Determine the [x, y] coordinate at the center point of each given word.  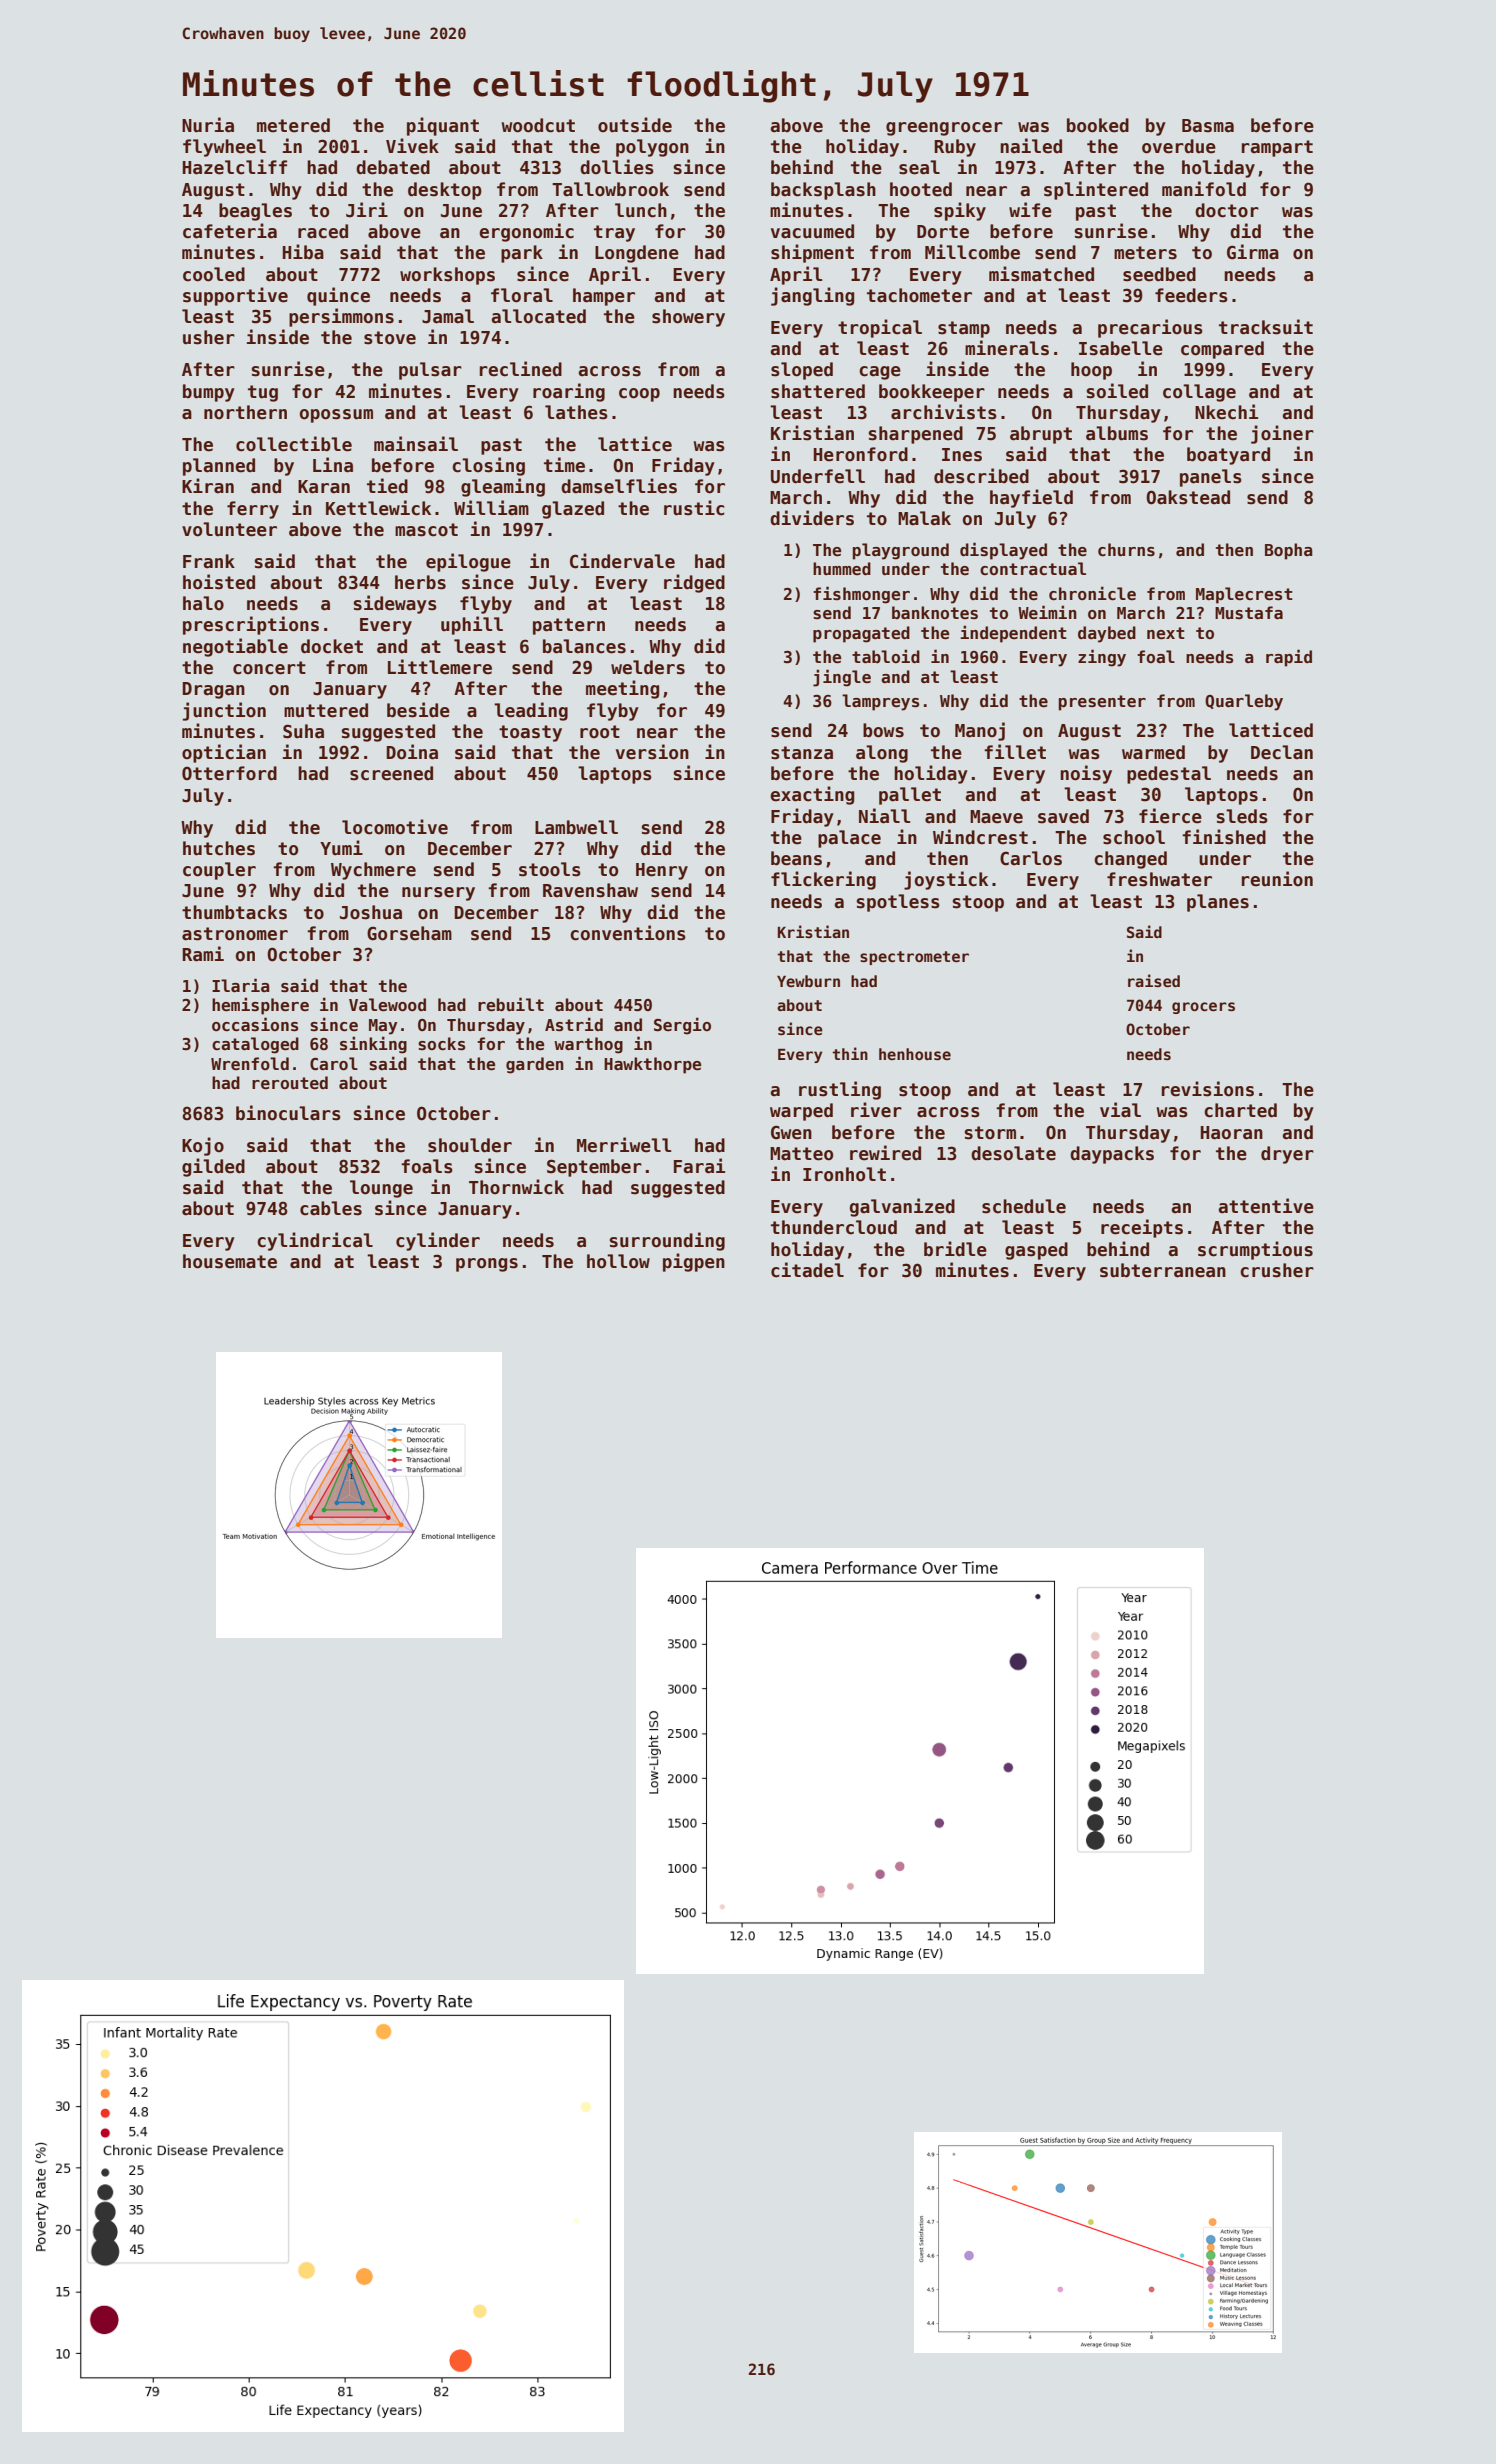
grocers [1203, 1008]
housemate [230, 1261]
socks [442, 1044]
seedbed [1159, 274]
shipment [812, 253]
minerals [1007, 348]
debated [393, 167]
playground [900, 551]
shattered [818, 391]
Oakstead [1188, 497]
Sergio [682, 1026]
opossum [336, 416]
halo [203, 603]
